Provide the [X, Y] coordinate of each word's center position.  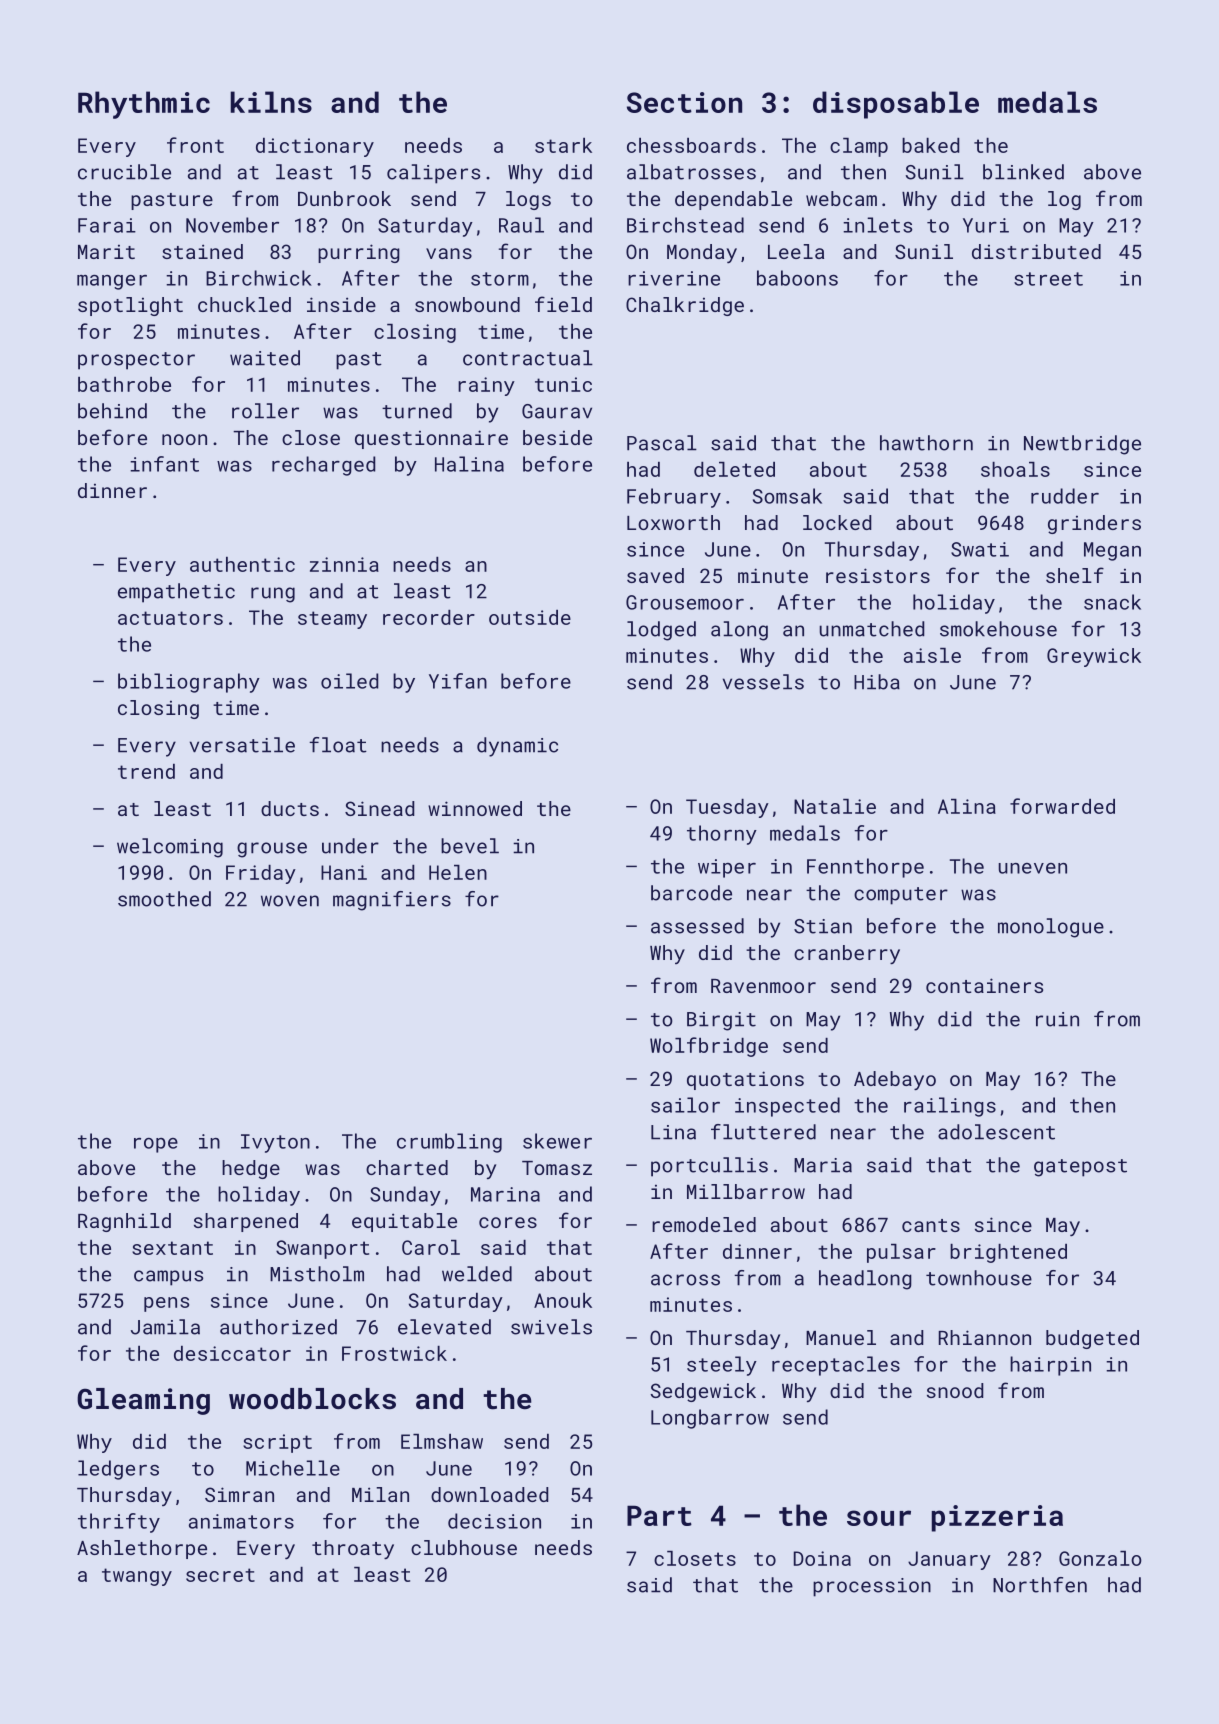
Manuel [841, 1337]
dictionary [315, 147]
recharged [323, 466]
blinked [1023, 172]
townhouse [979, 1278]
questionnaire [431, 439]
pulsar [901, 1253]
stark [563, 145]
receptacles [836, 1366]
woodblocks [312, 1399]
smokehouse [998, 629]
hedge [251, 1169]
